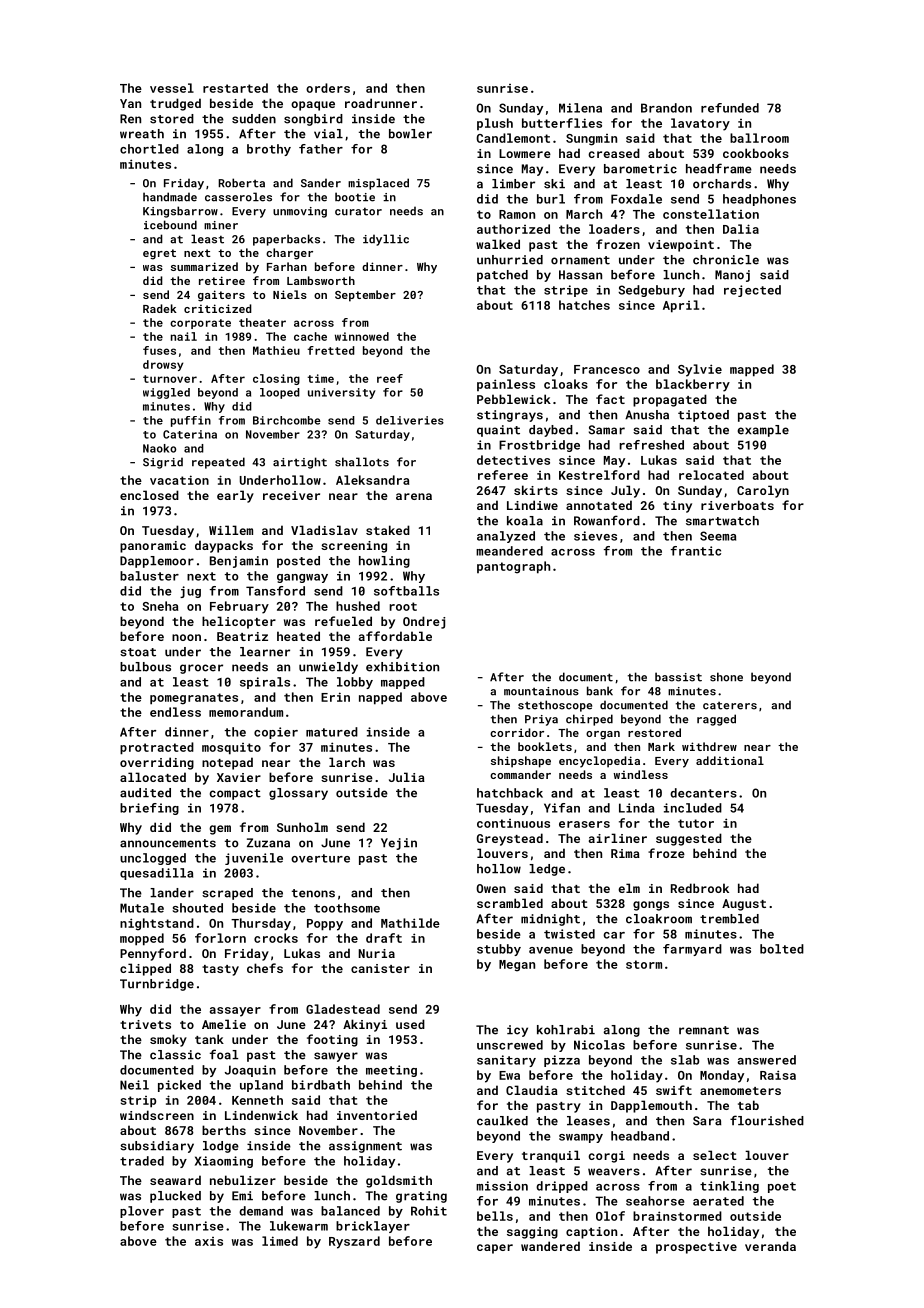 Image resolution: width=924 pixels, height=1308 pixels. I want to click on quaint, so click(498, 431).
